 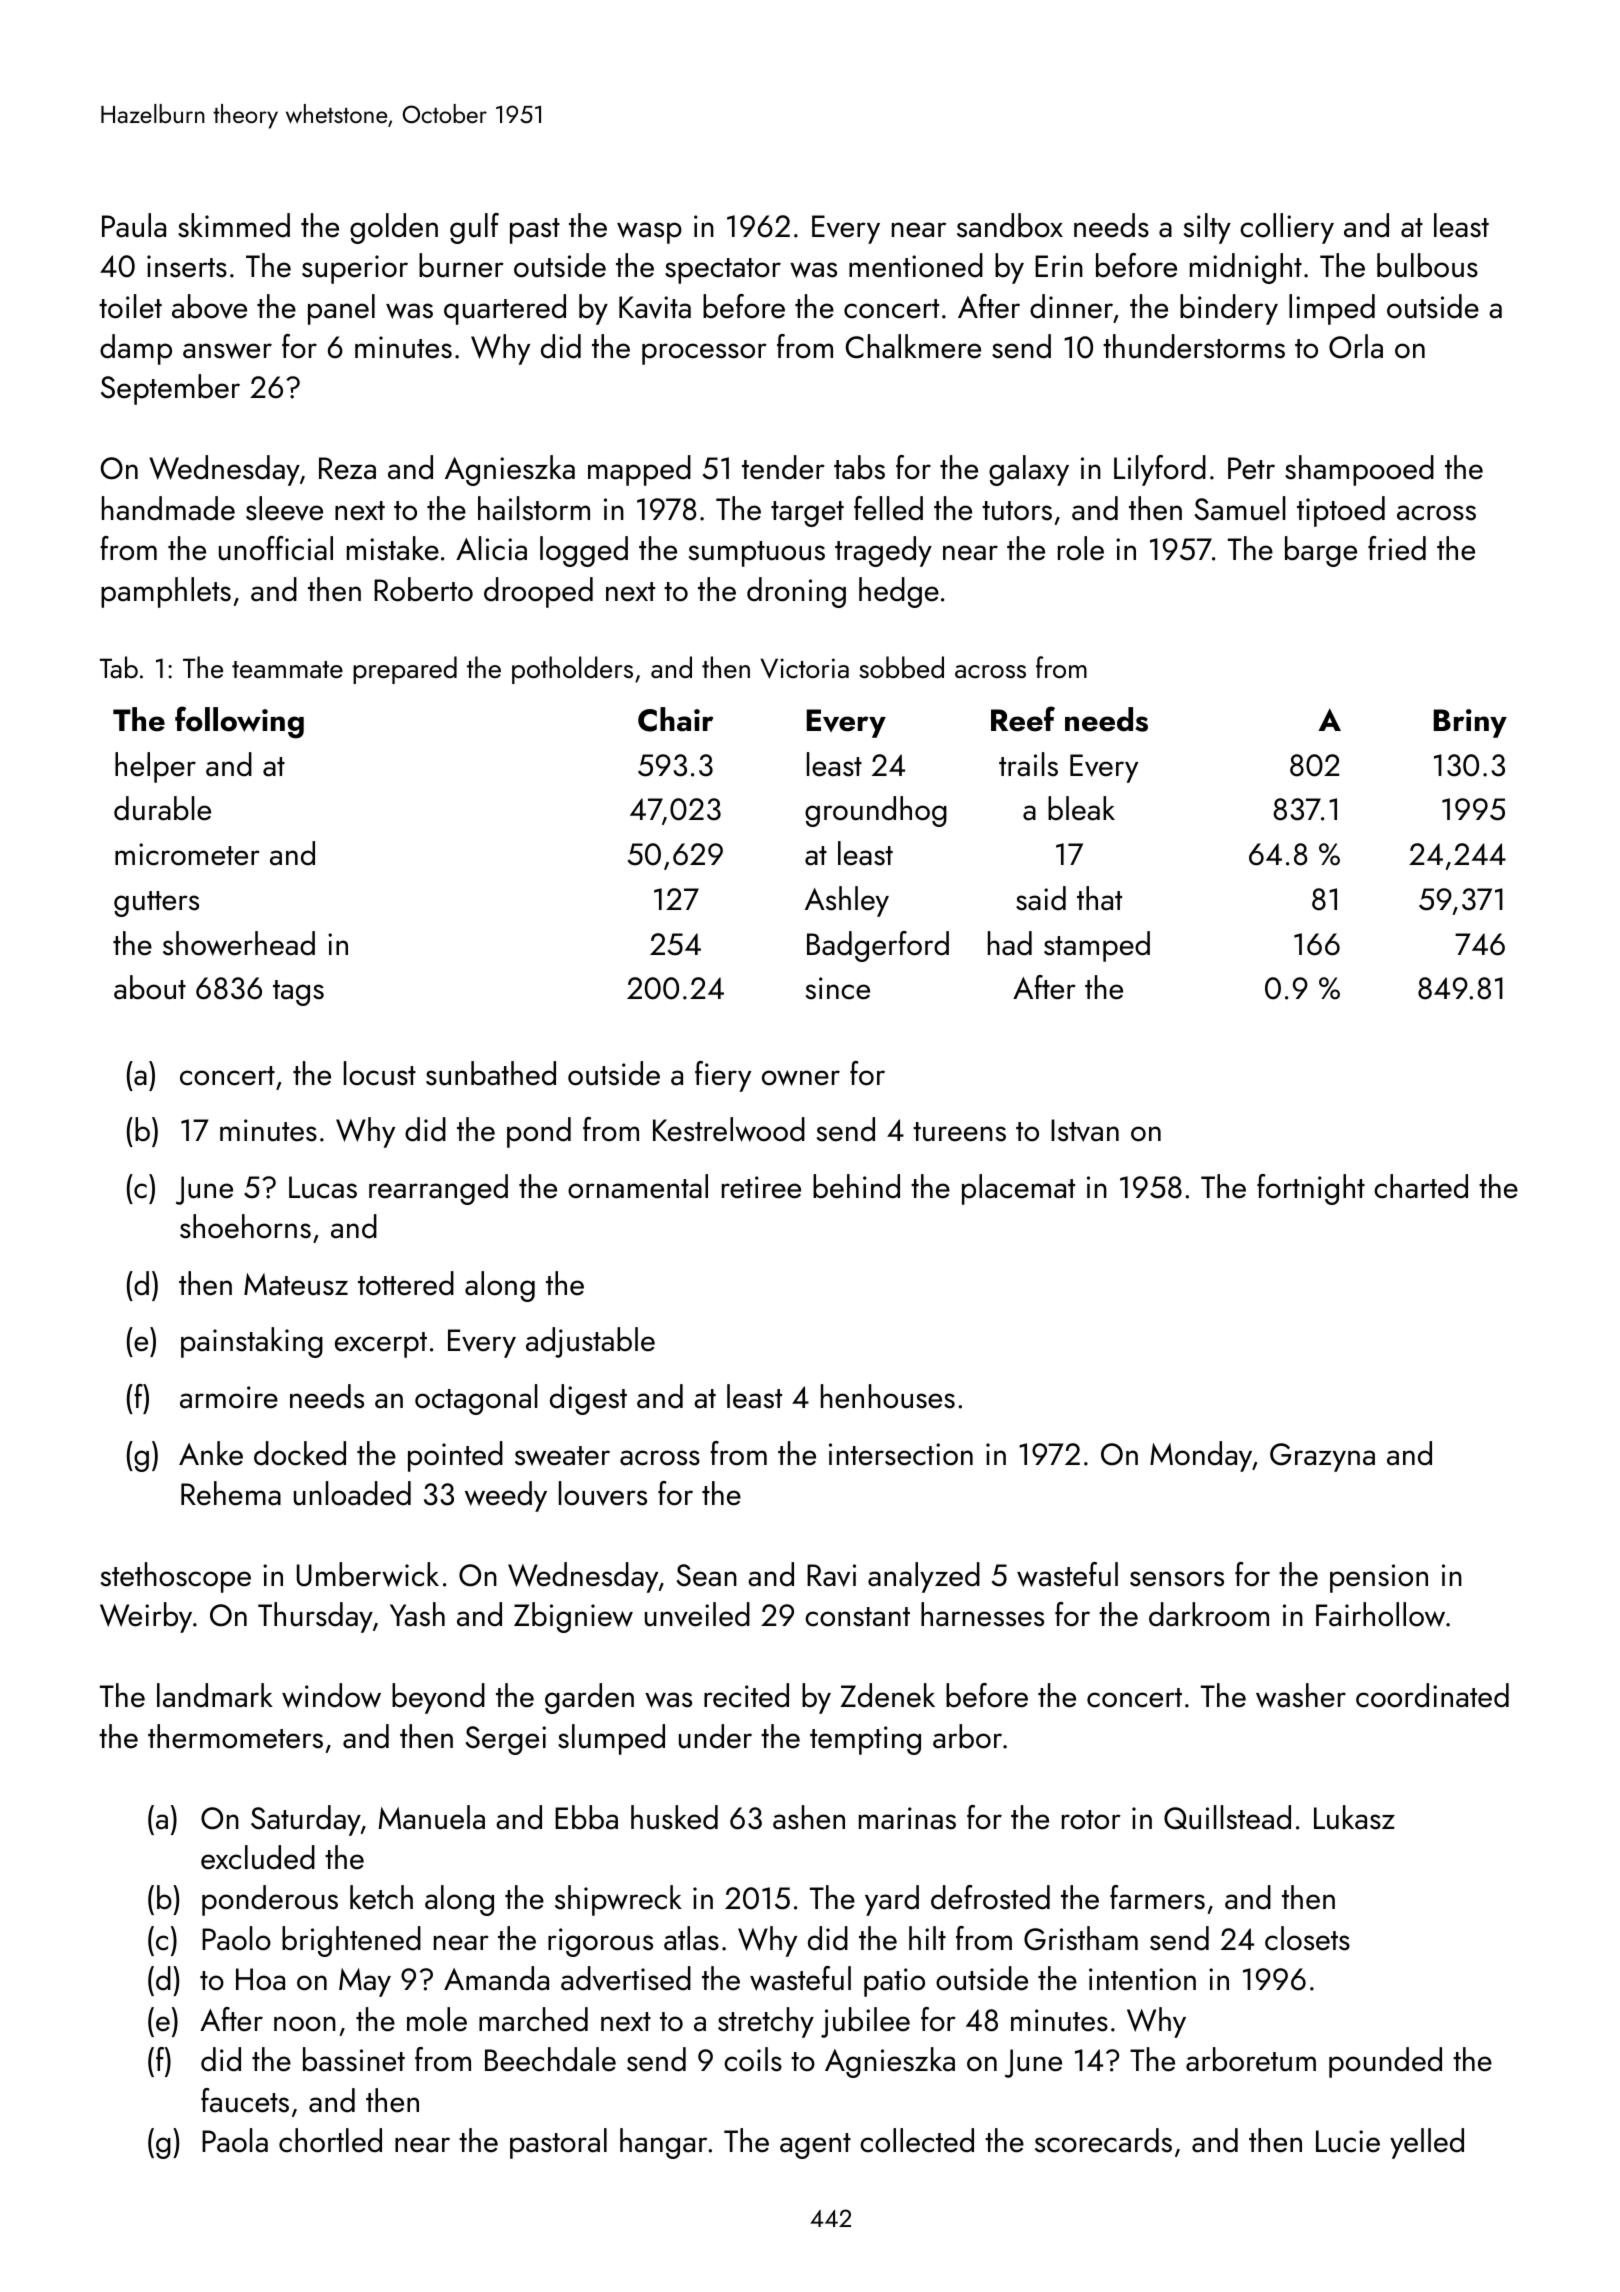 What do you see at coordinates (1427, 265) in the screenshot?
I see `bulbous` at bounding box center [1427, 265].
